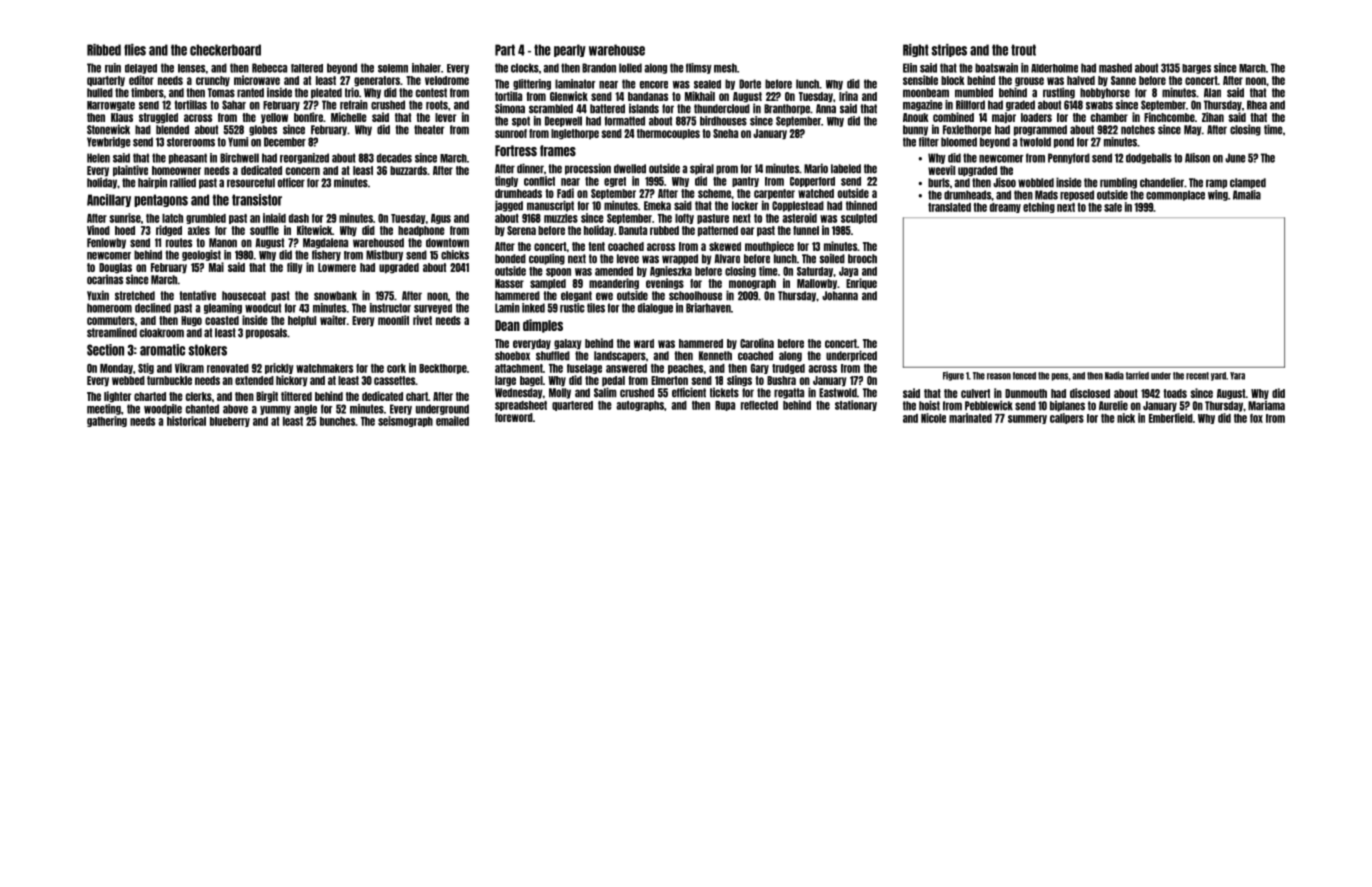 Image resolution: width=1372 pixels, height=887 pixels. Describe the element at coordinates (337, 267) in the page. I see `Lowmere` at that location.
